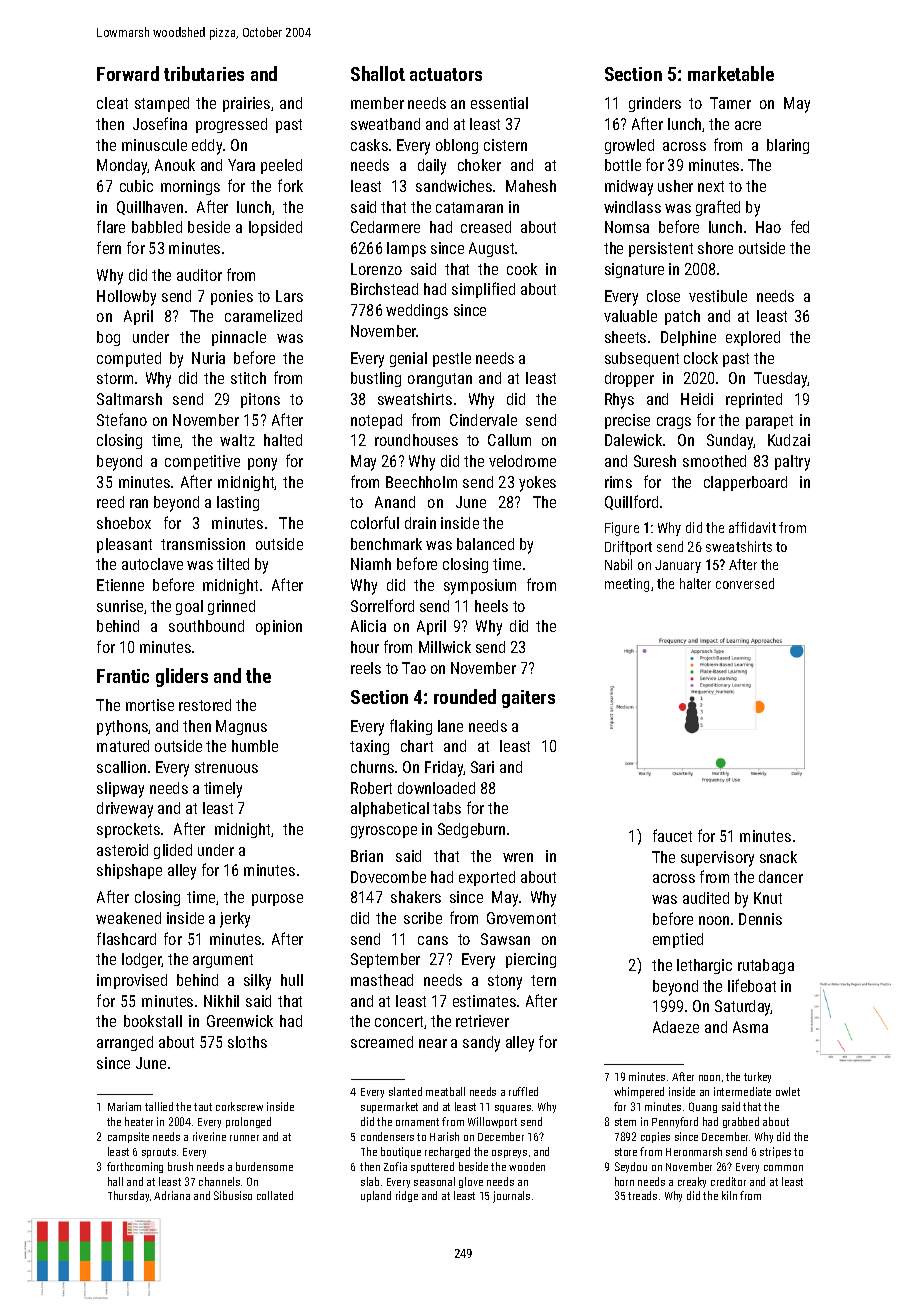  Describe the element at coordinates (715, 248) in the screenshot. I see `shore` at that location.
